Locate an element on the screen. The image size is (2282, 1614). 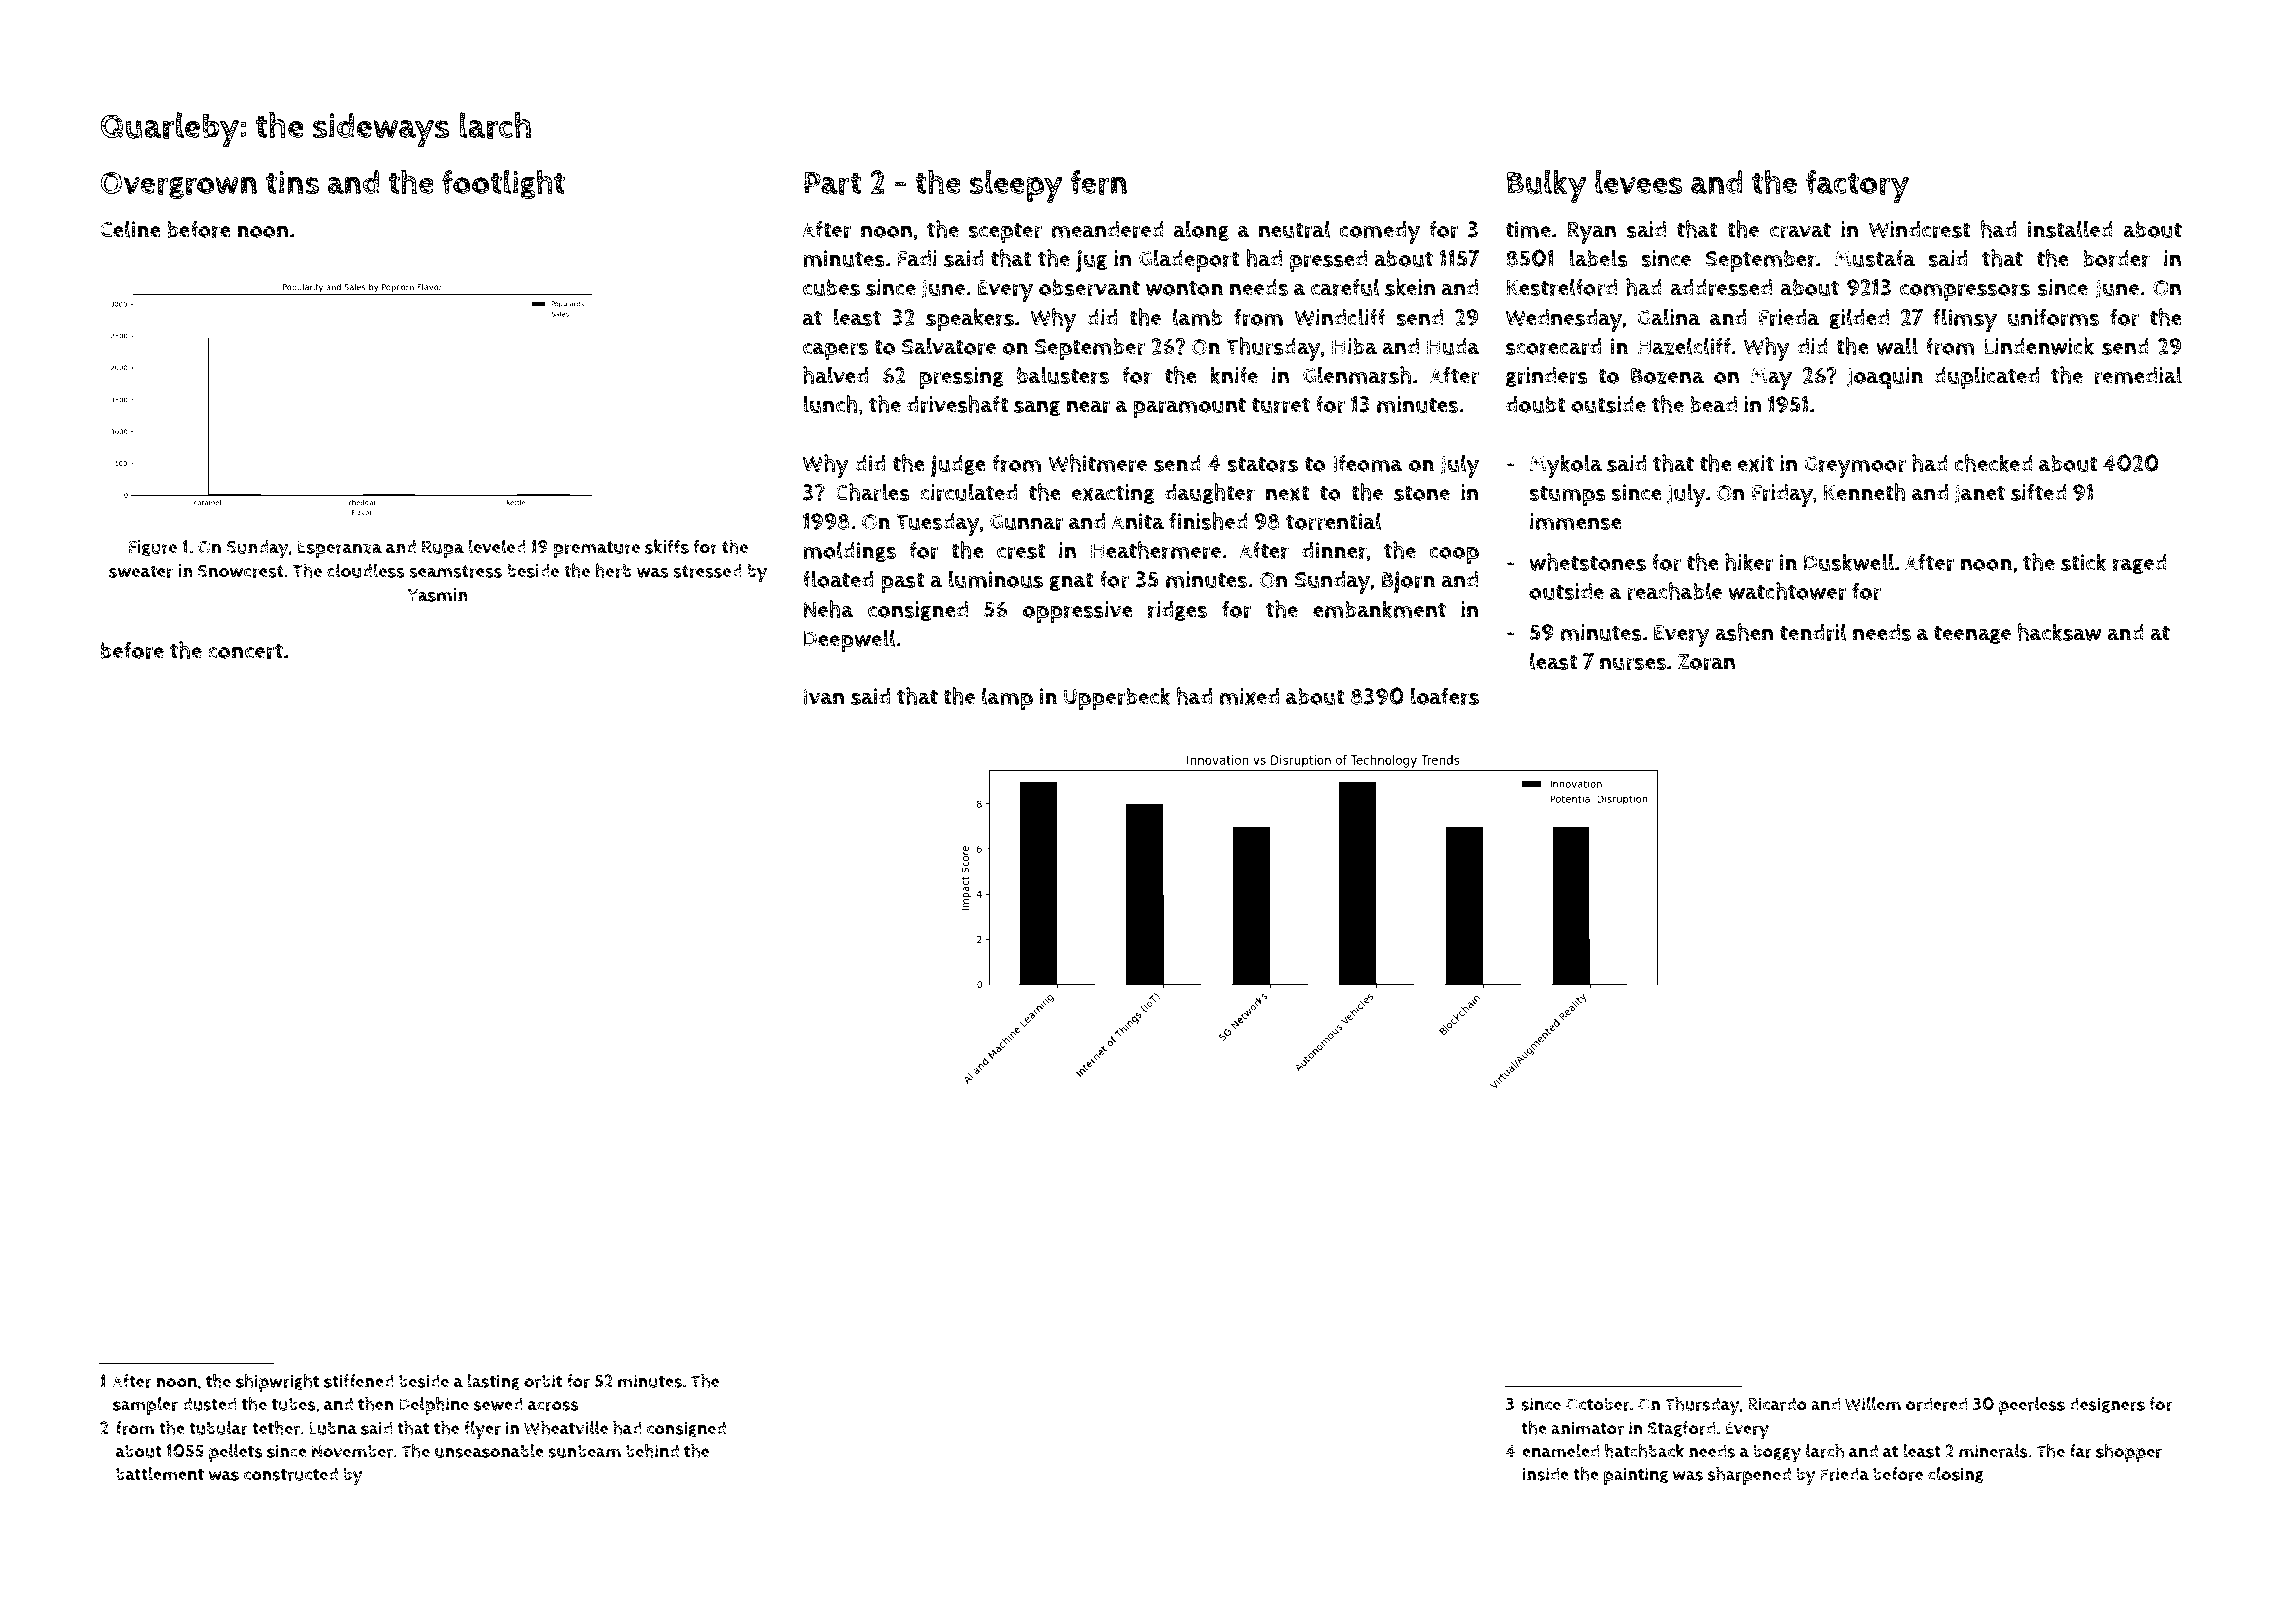
hacksaw is located at coordinates (2059, 632).
